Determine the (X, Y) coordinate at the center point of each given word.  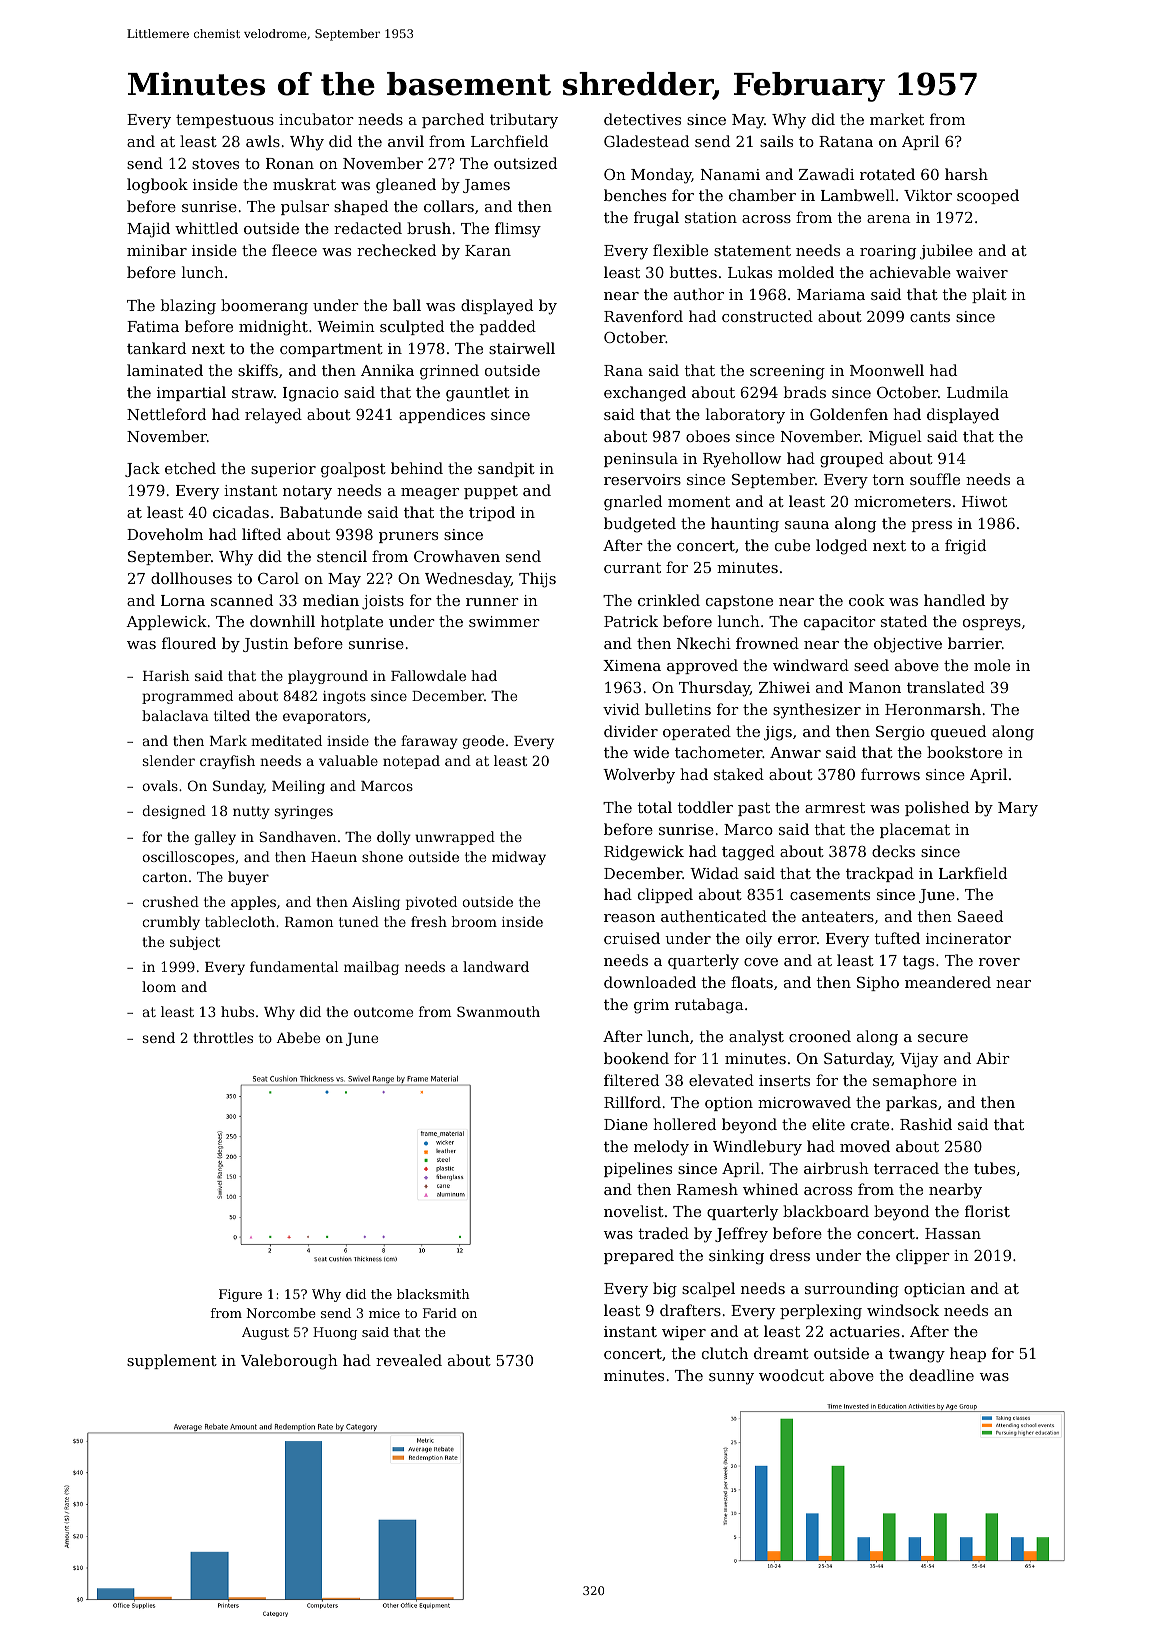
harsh (966, 174)
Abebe (298, 1037)
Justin (266, 645)
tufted (897, 938)
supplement (172, 1361)
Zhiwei (784, 687)
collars (449, 206)
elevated (721, 1080)
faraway (429, 742)
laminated (165, 370)
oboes (708, 436)
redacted (368, 228)
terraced (906, 1168)
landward (496, 966)
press (932, 526)
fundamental (294, 966)
